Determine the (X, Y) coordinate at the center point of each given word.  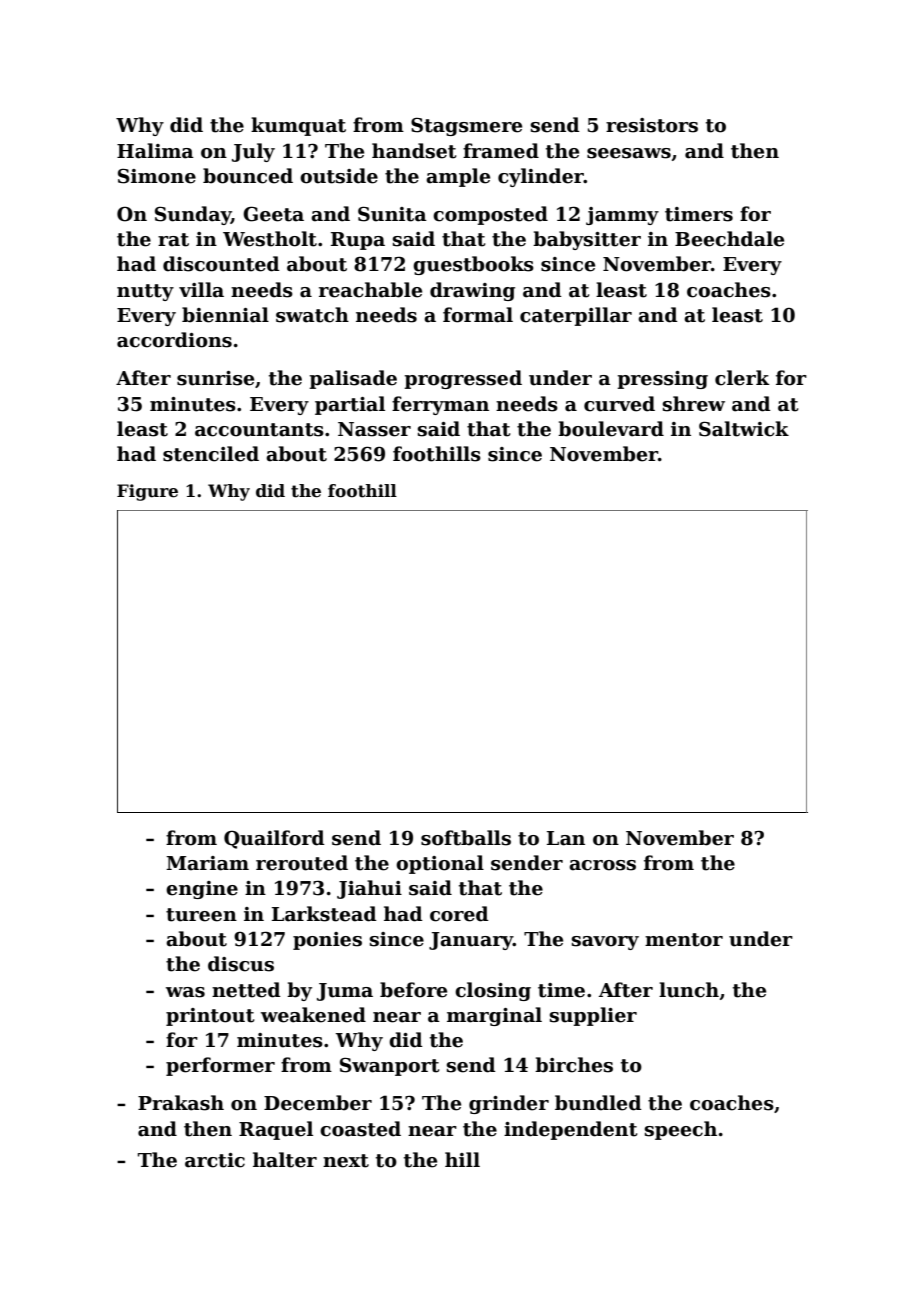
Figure (147, 492)
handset (414, 151)
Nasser (374, 429)
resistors (652, 125)
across (602, 865)
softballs (466, 838)
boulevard (611, 429)
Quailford (274, 839)
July (253, 152)
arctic (215, 1160)
